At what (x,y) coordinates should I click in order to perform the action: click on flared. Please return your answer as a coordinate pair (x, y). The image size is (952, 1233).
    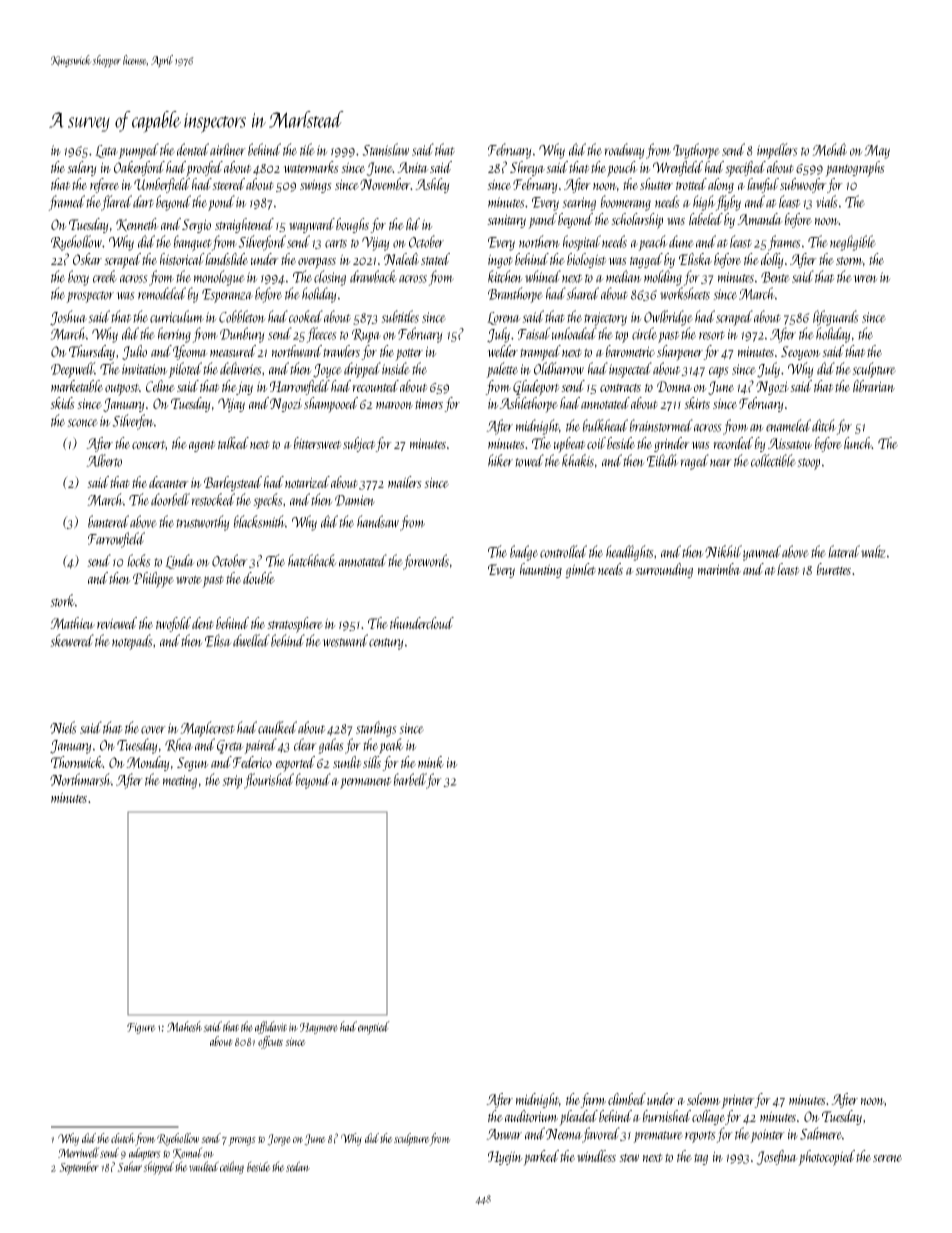
    Looking at the image, I should click on (116, 203).
